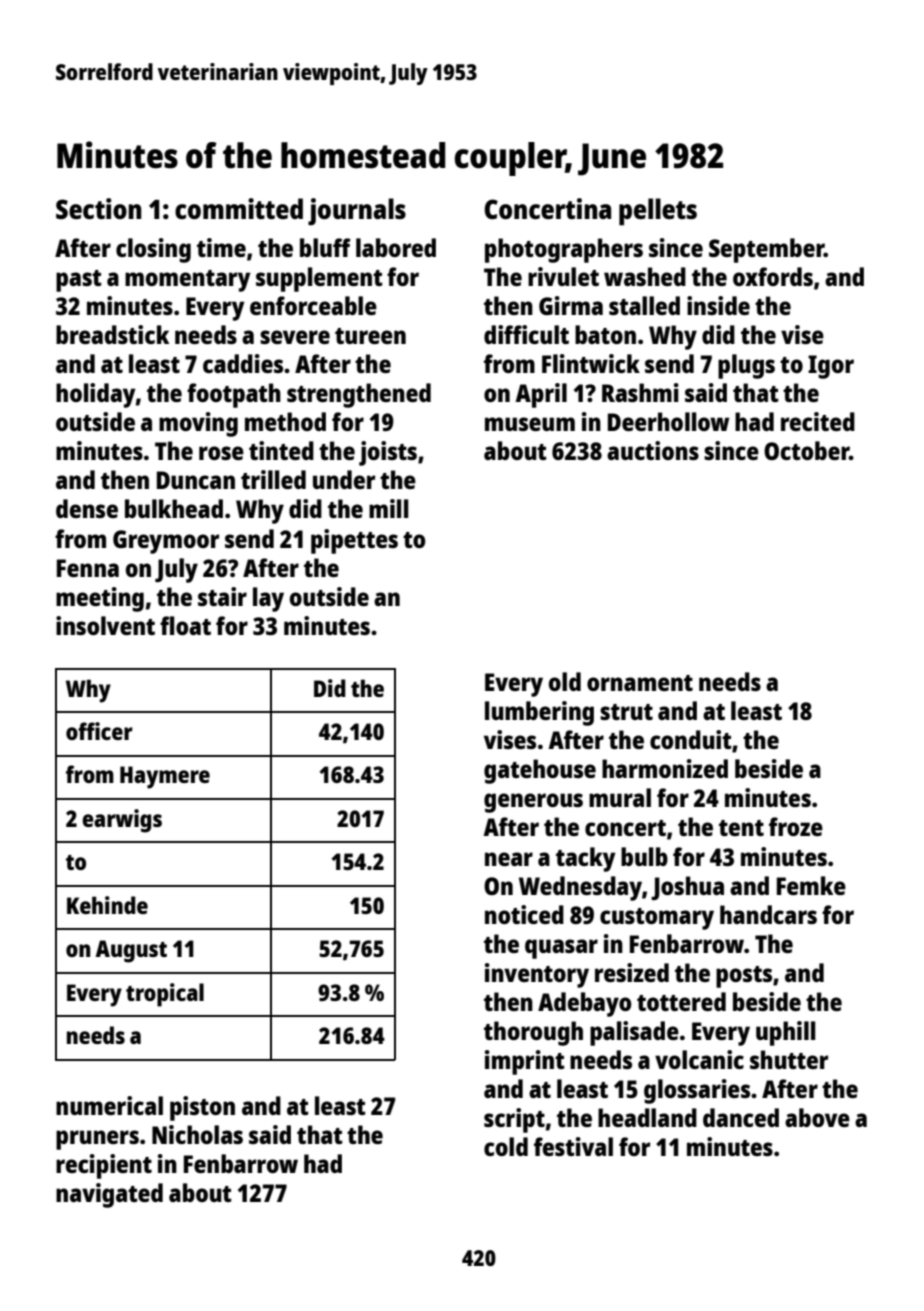 Image resolution: width=924 pixels, height=1311 pixels. I want to click on auctions, so click(653, 450).
